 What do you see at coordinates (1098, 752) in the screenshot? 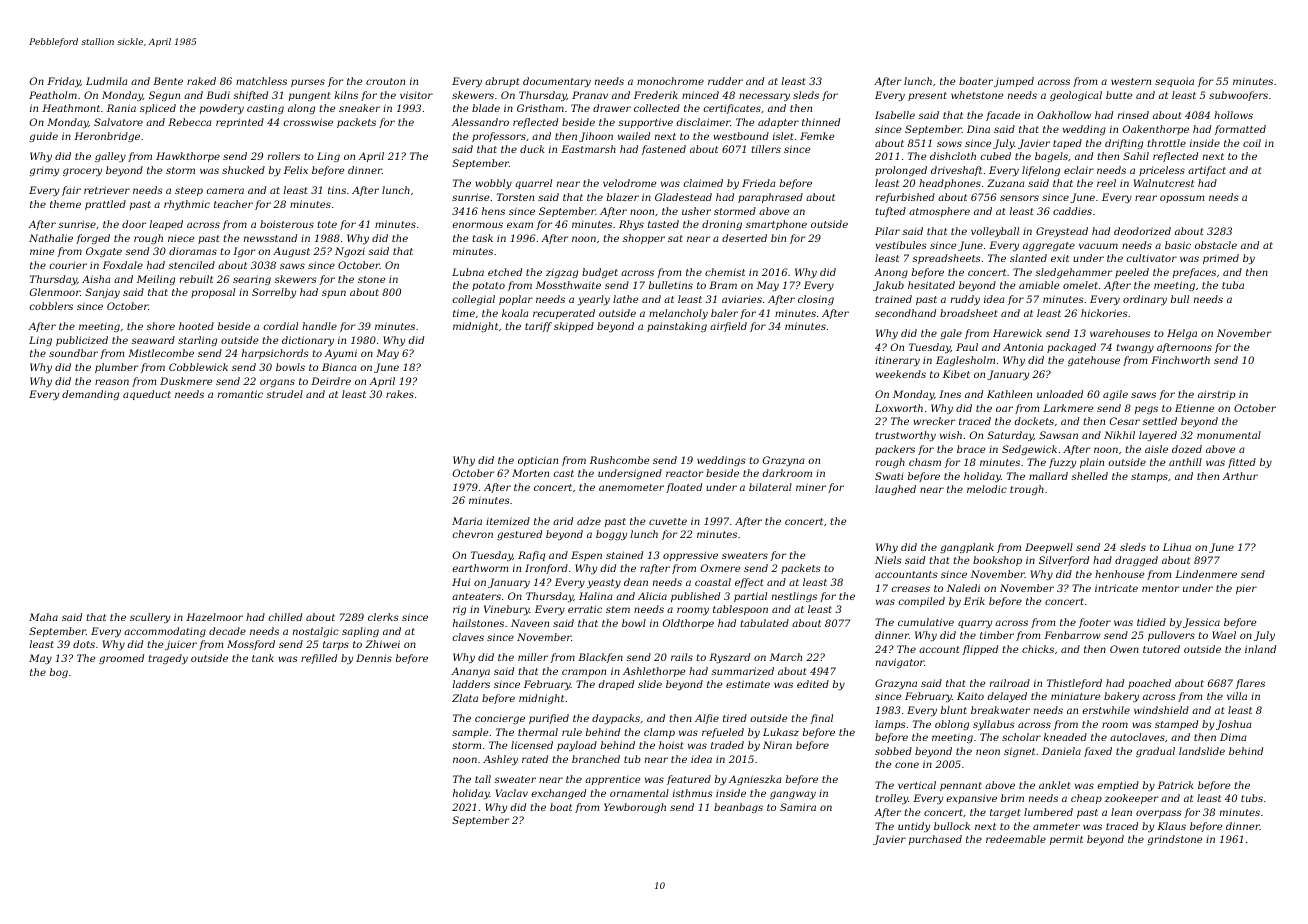
I see `faxed` at bounding box center [1098, 752].
